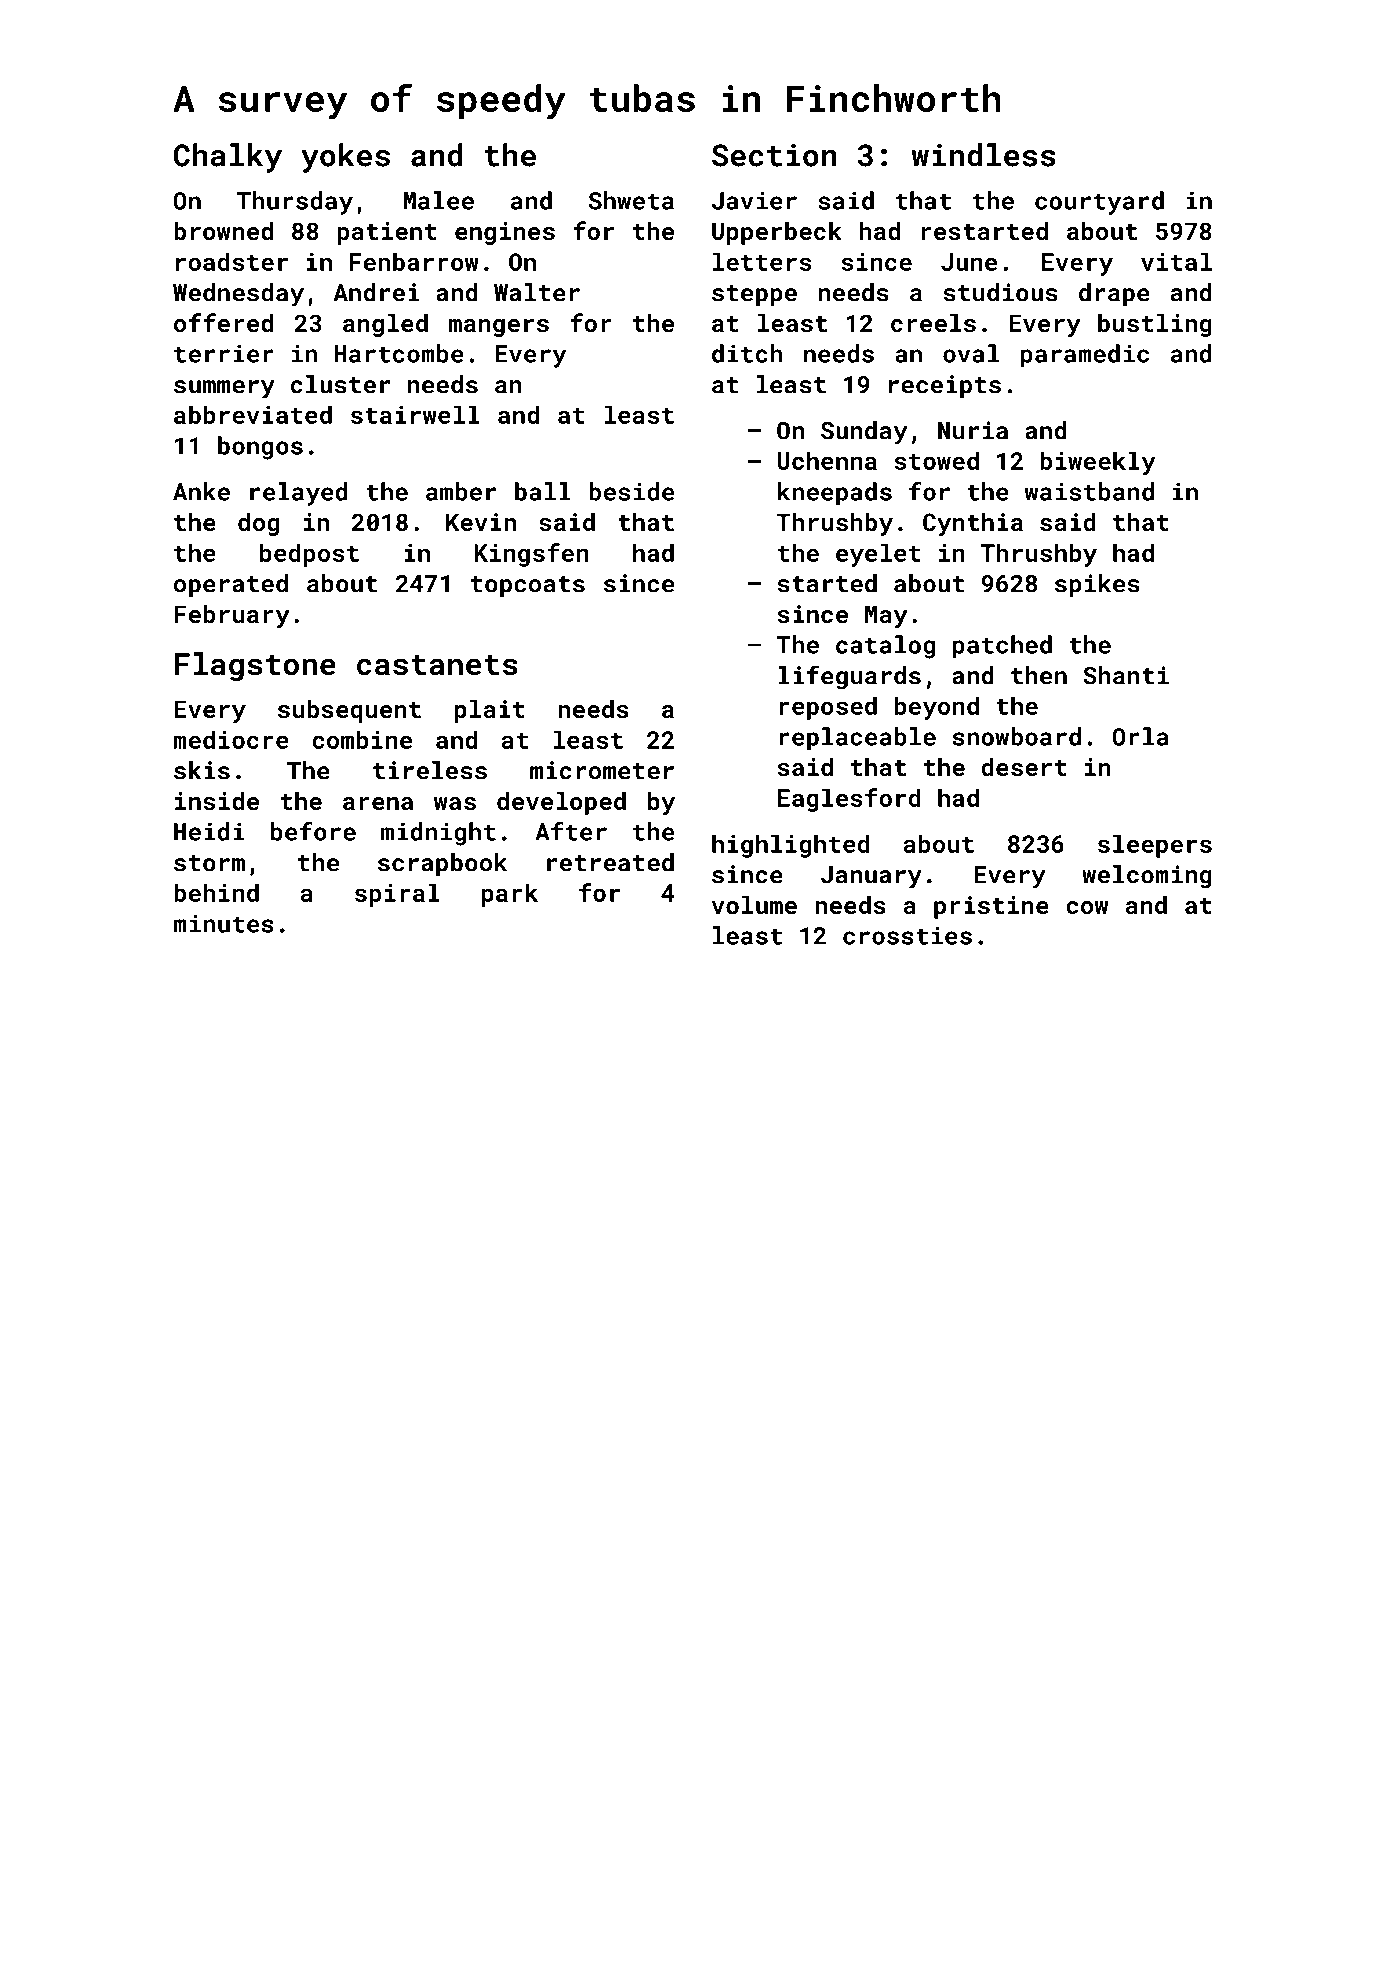 The width and height of the screenshot is (1386, 1969). Describe the element at coordinates (774, 155) in the screenshot. I see `Section` at that location.
